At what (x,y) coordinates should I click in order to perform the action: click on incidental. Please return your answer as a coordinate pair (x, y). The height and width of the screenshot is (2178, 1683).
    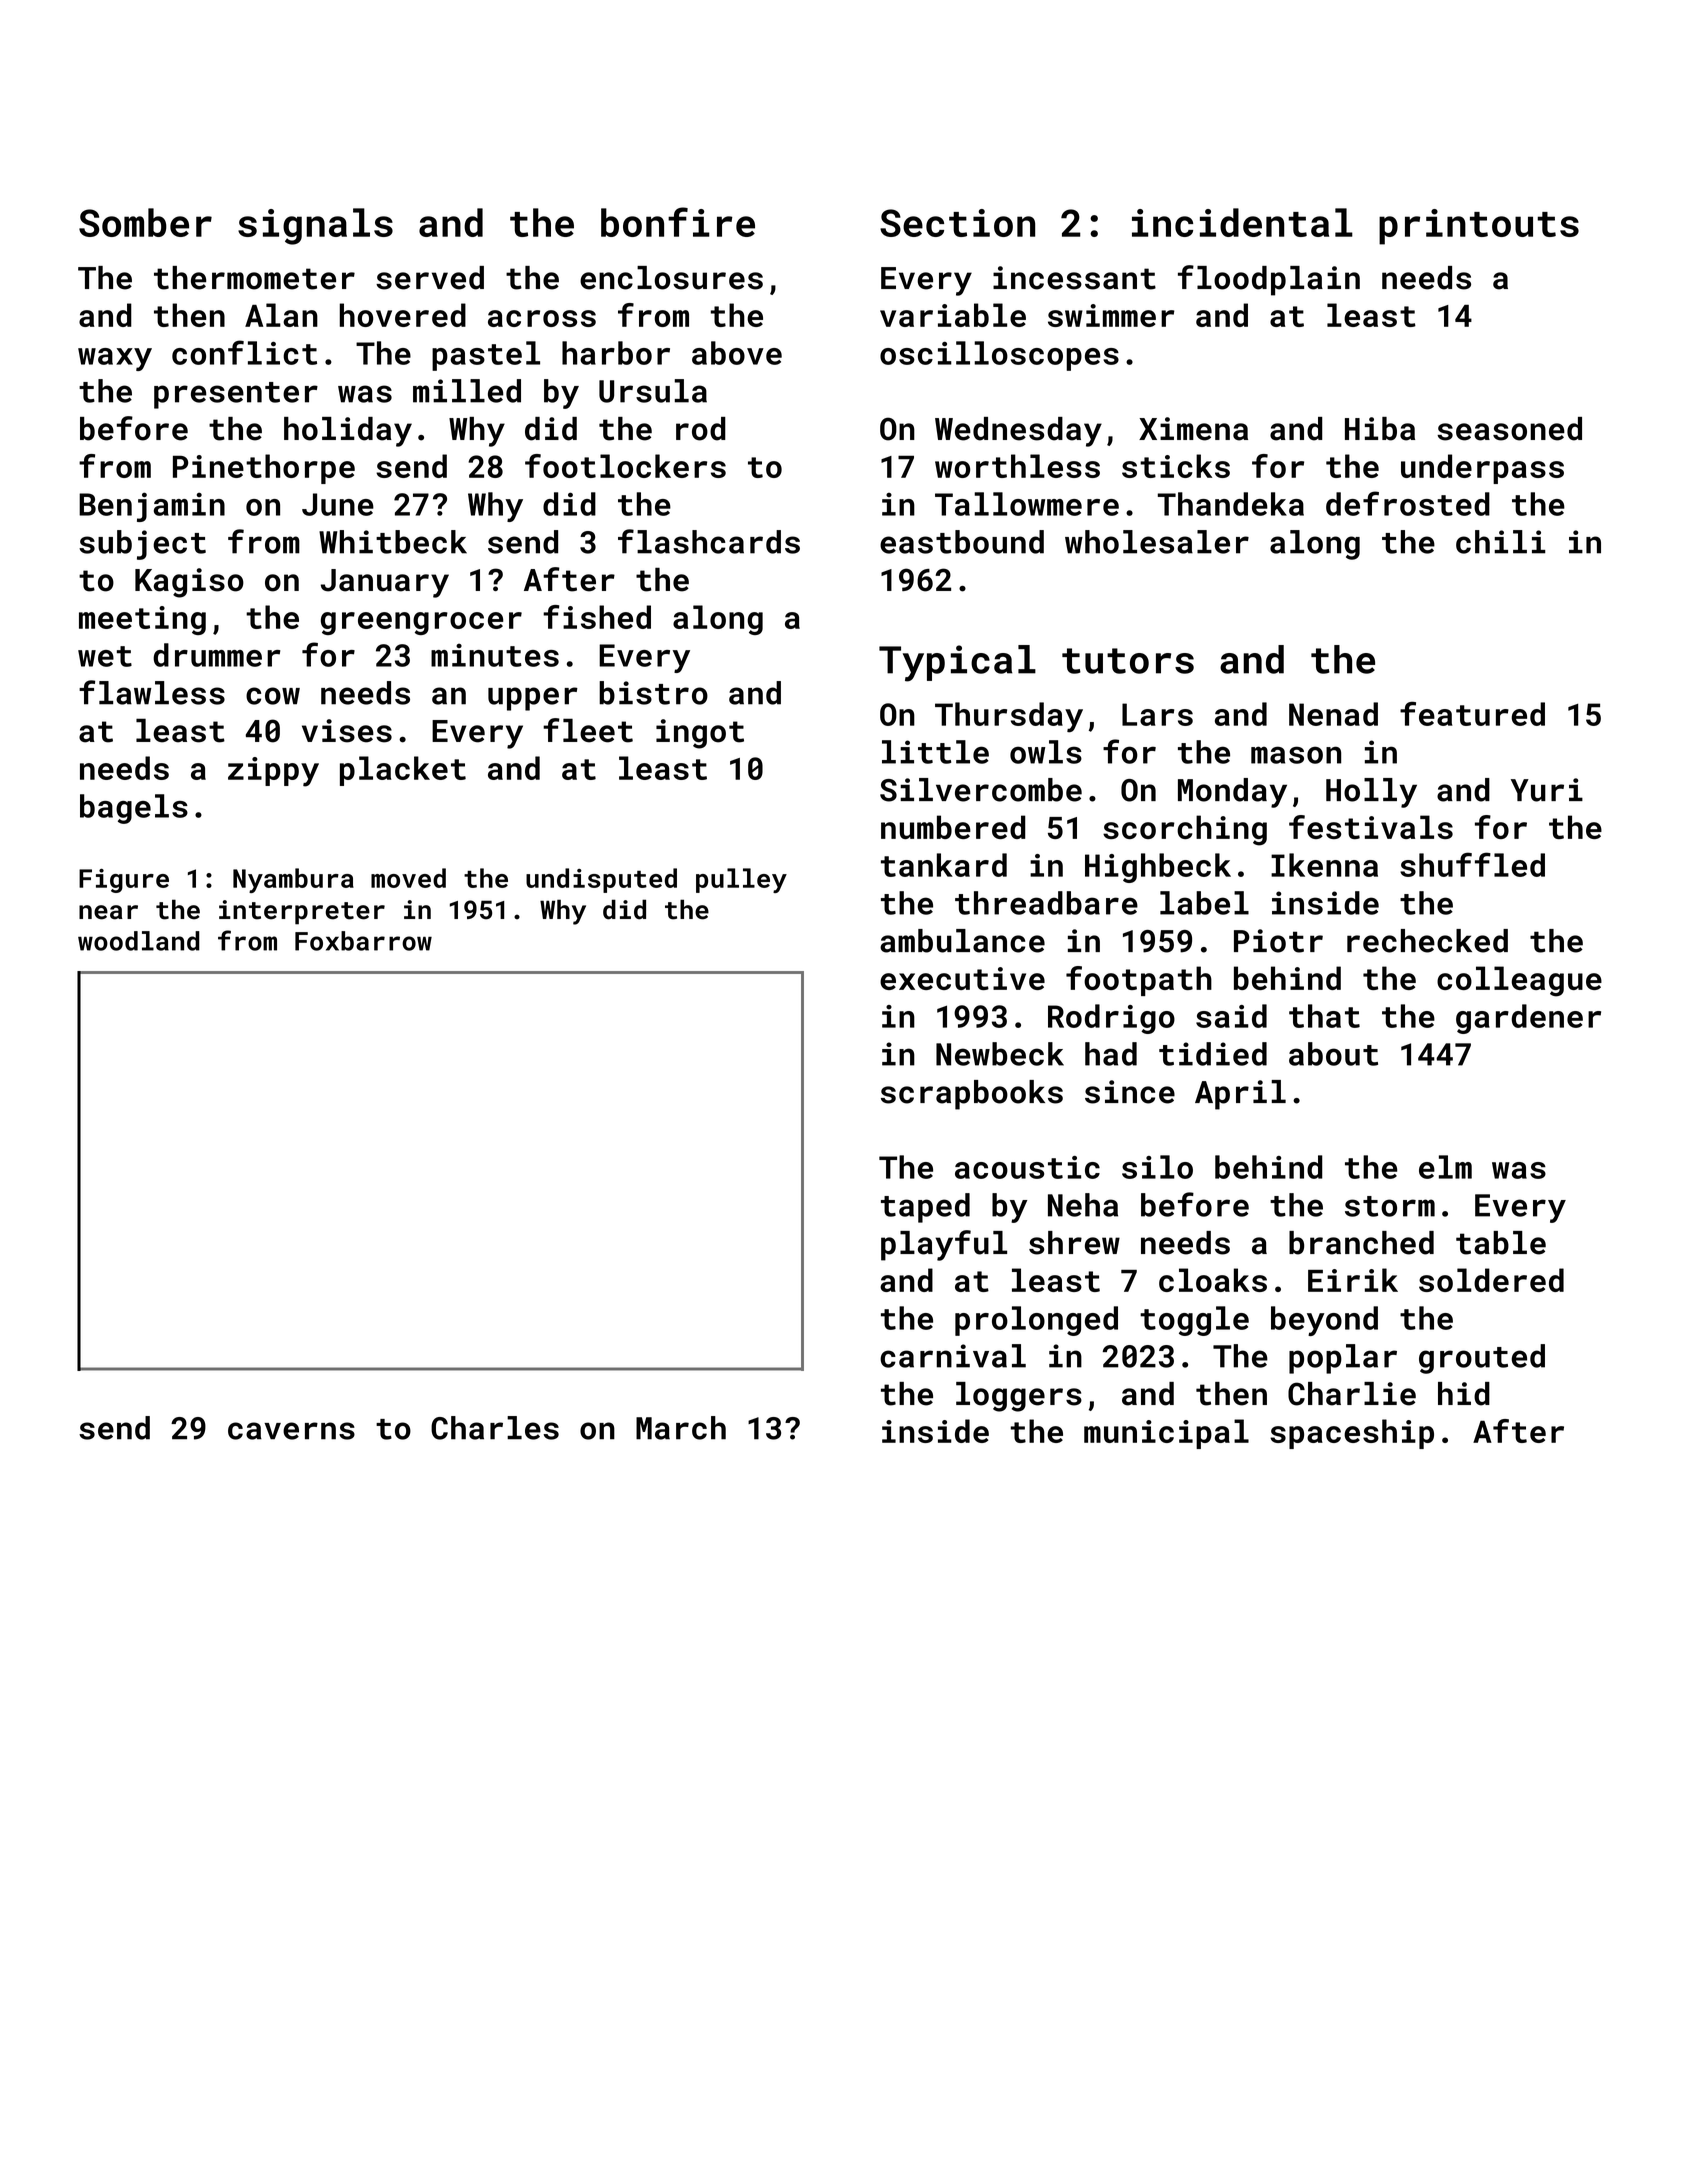
    Looking at the image, I should click on (1242, 222).
